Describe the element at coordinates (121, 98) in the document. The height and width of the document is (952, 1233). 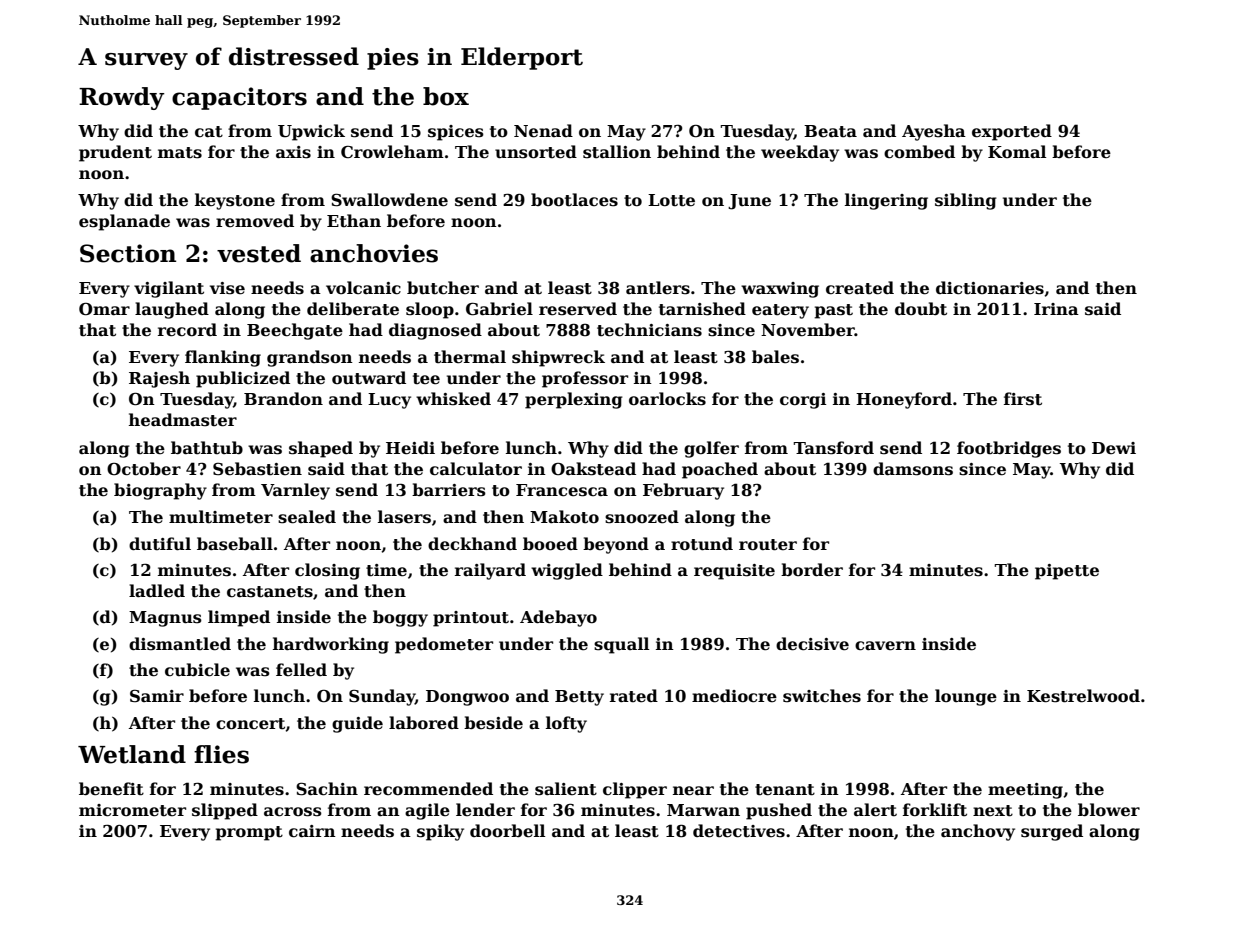
I see `Rowdy` at that location.
